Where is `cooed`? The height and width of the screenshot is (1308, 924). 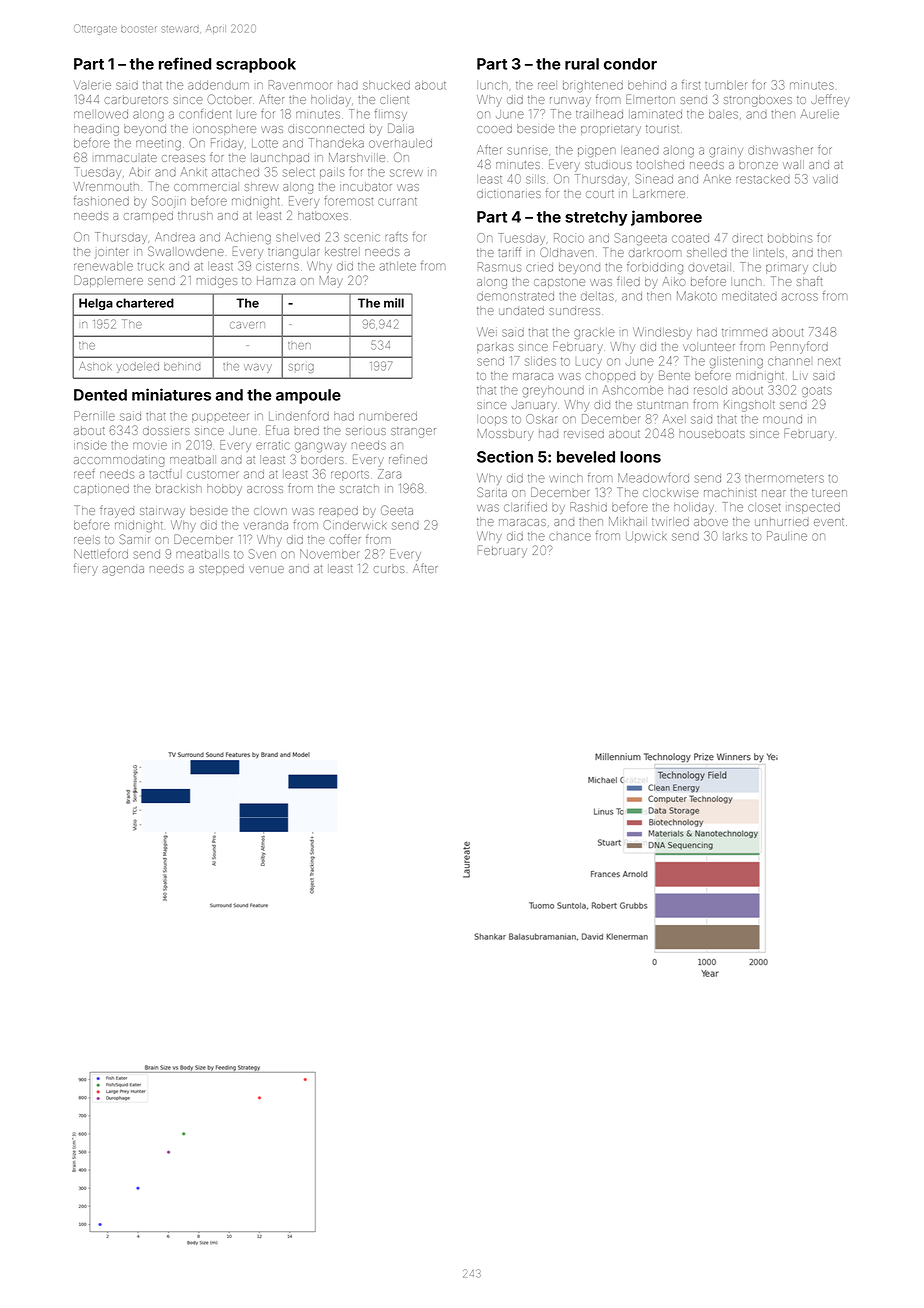
cooed is located at coordinates (494, 128).
